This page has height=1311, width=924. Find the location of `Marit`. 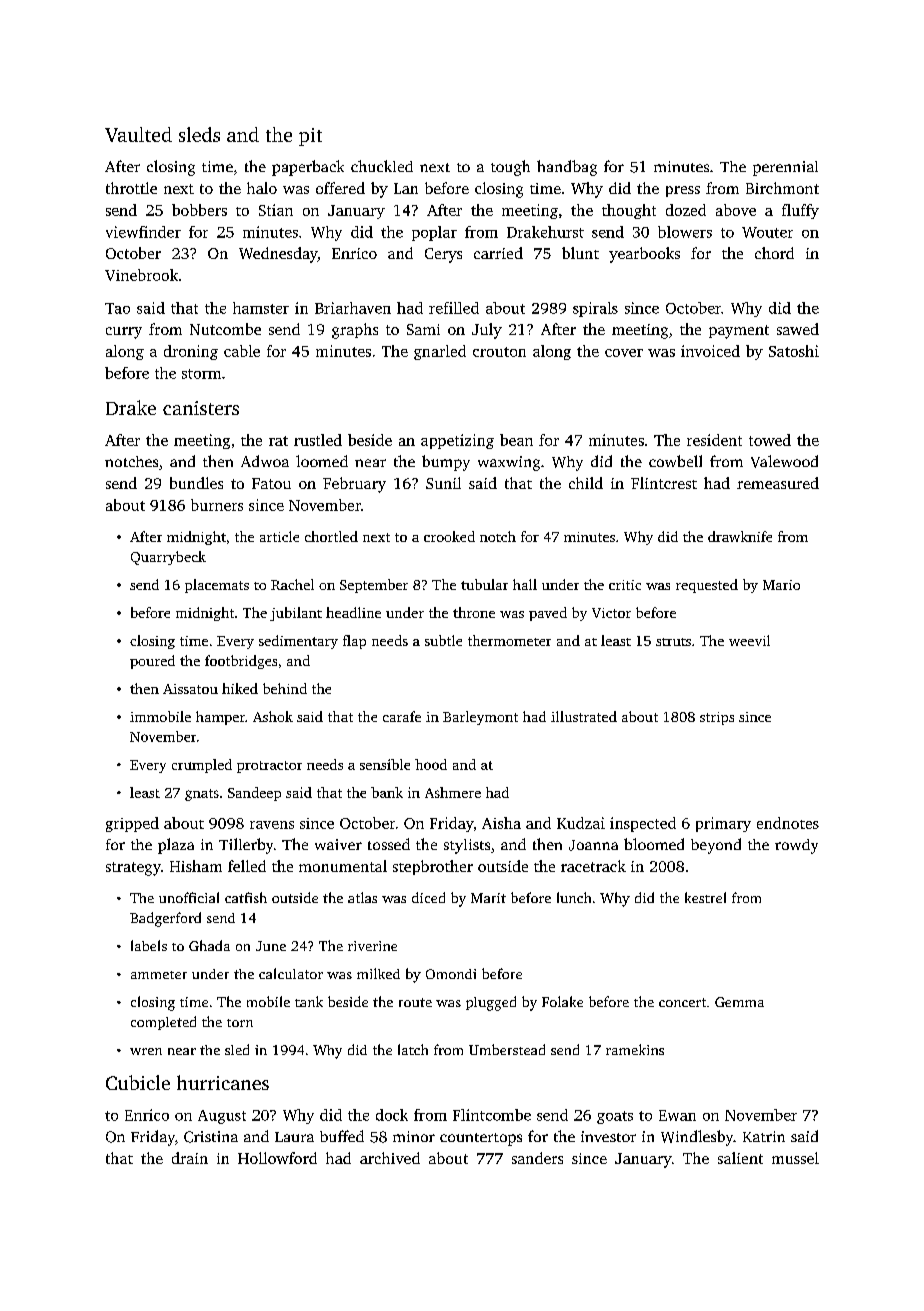

Marit is located at coordinates (488, 898).
